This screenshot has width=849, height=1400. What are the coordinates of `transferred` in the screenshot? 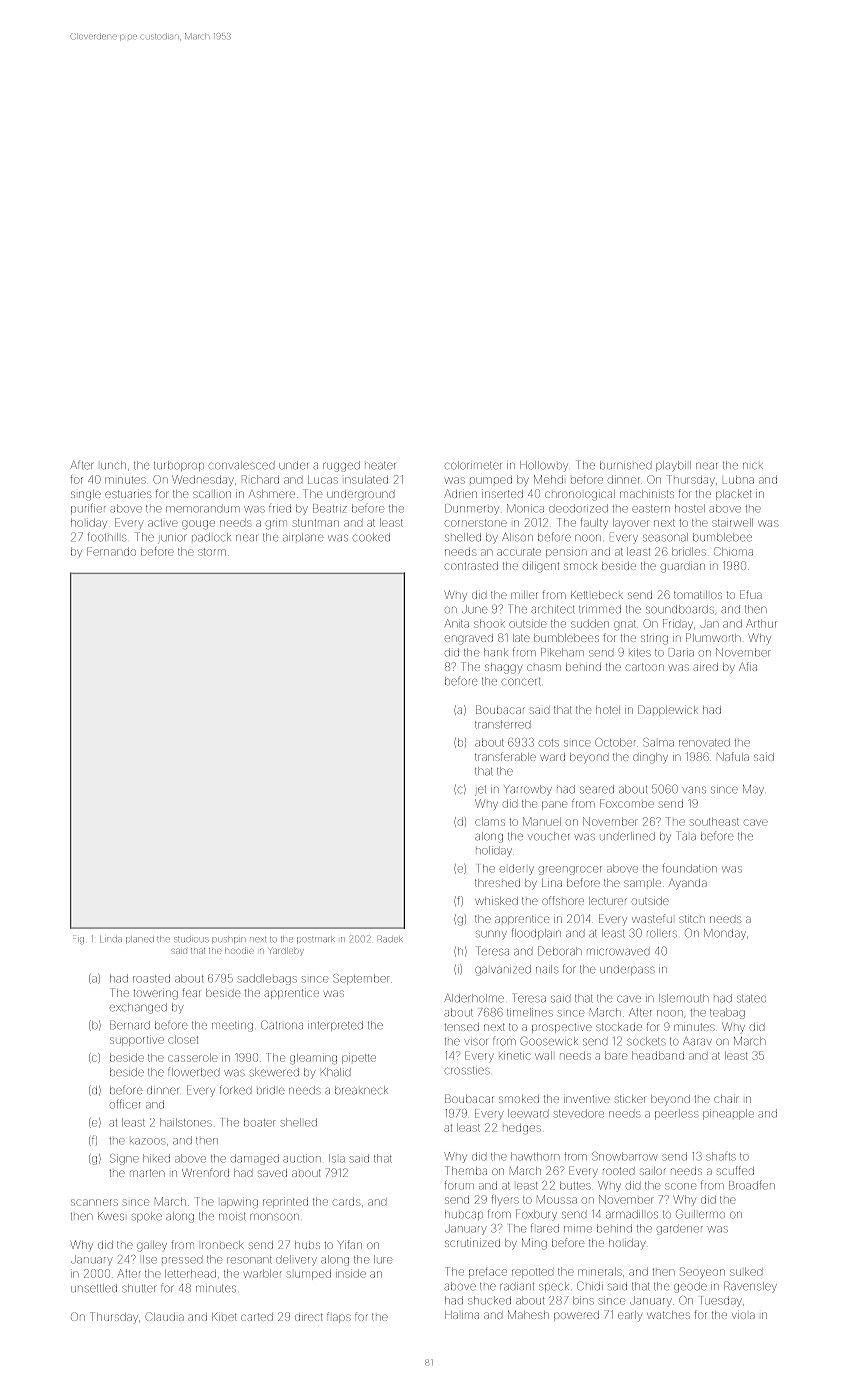 It's located at (502, 724).
